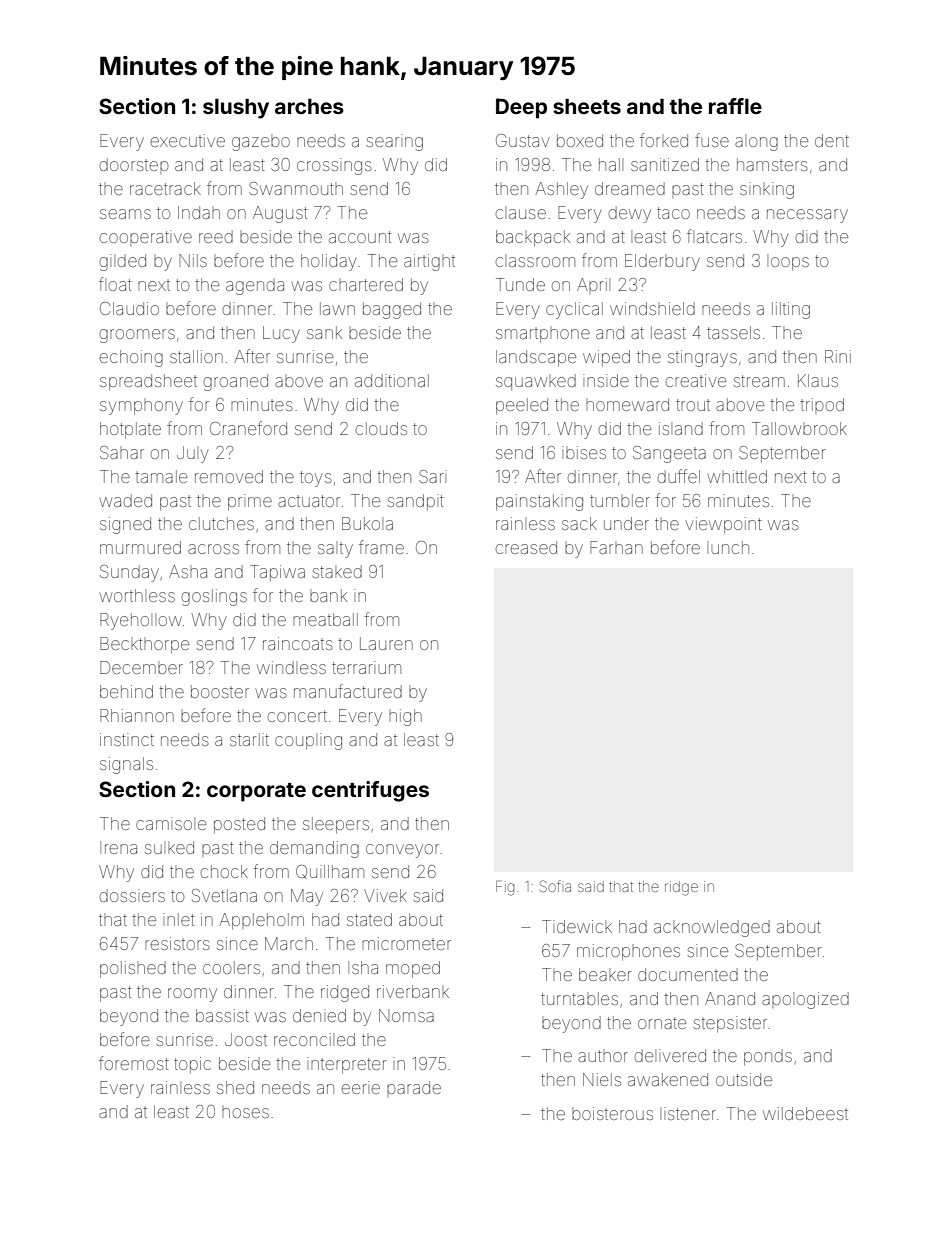 This screenshot has height=1233, width=952. I want to click on hotplate, so click(130, 430).
